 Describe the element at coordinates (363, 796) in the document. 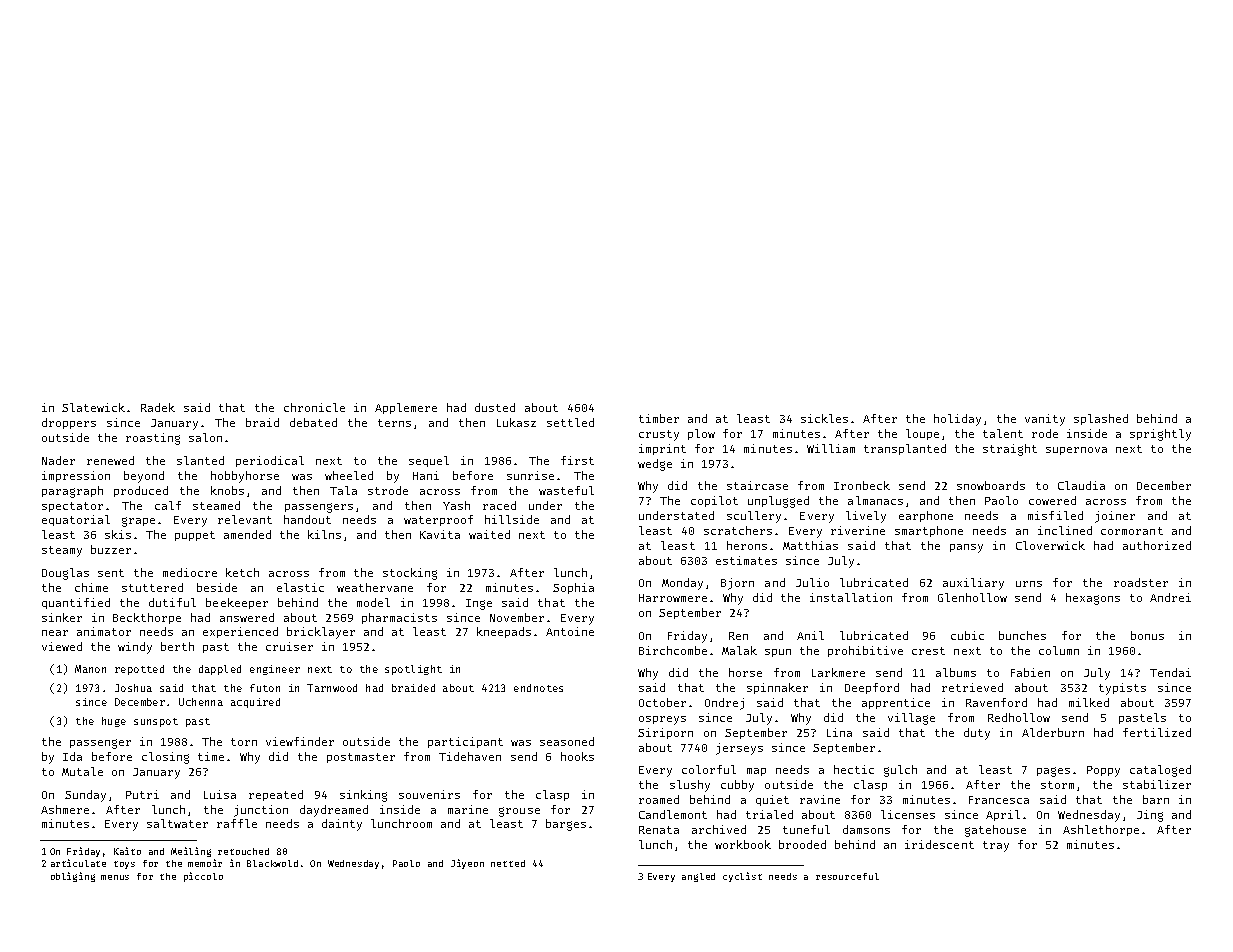

I see `sinking` at that location.
